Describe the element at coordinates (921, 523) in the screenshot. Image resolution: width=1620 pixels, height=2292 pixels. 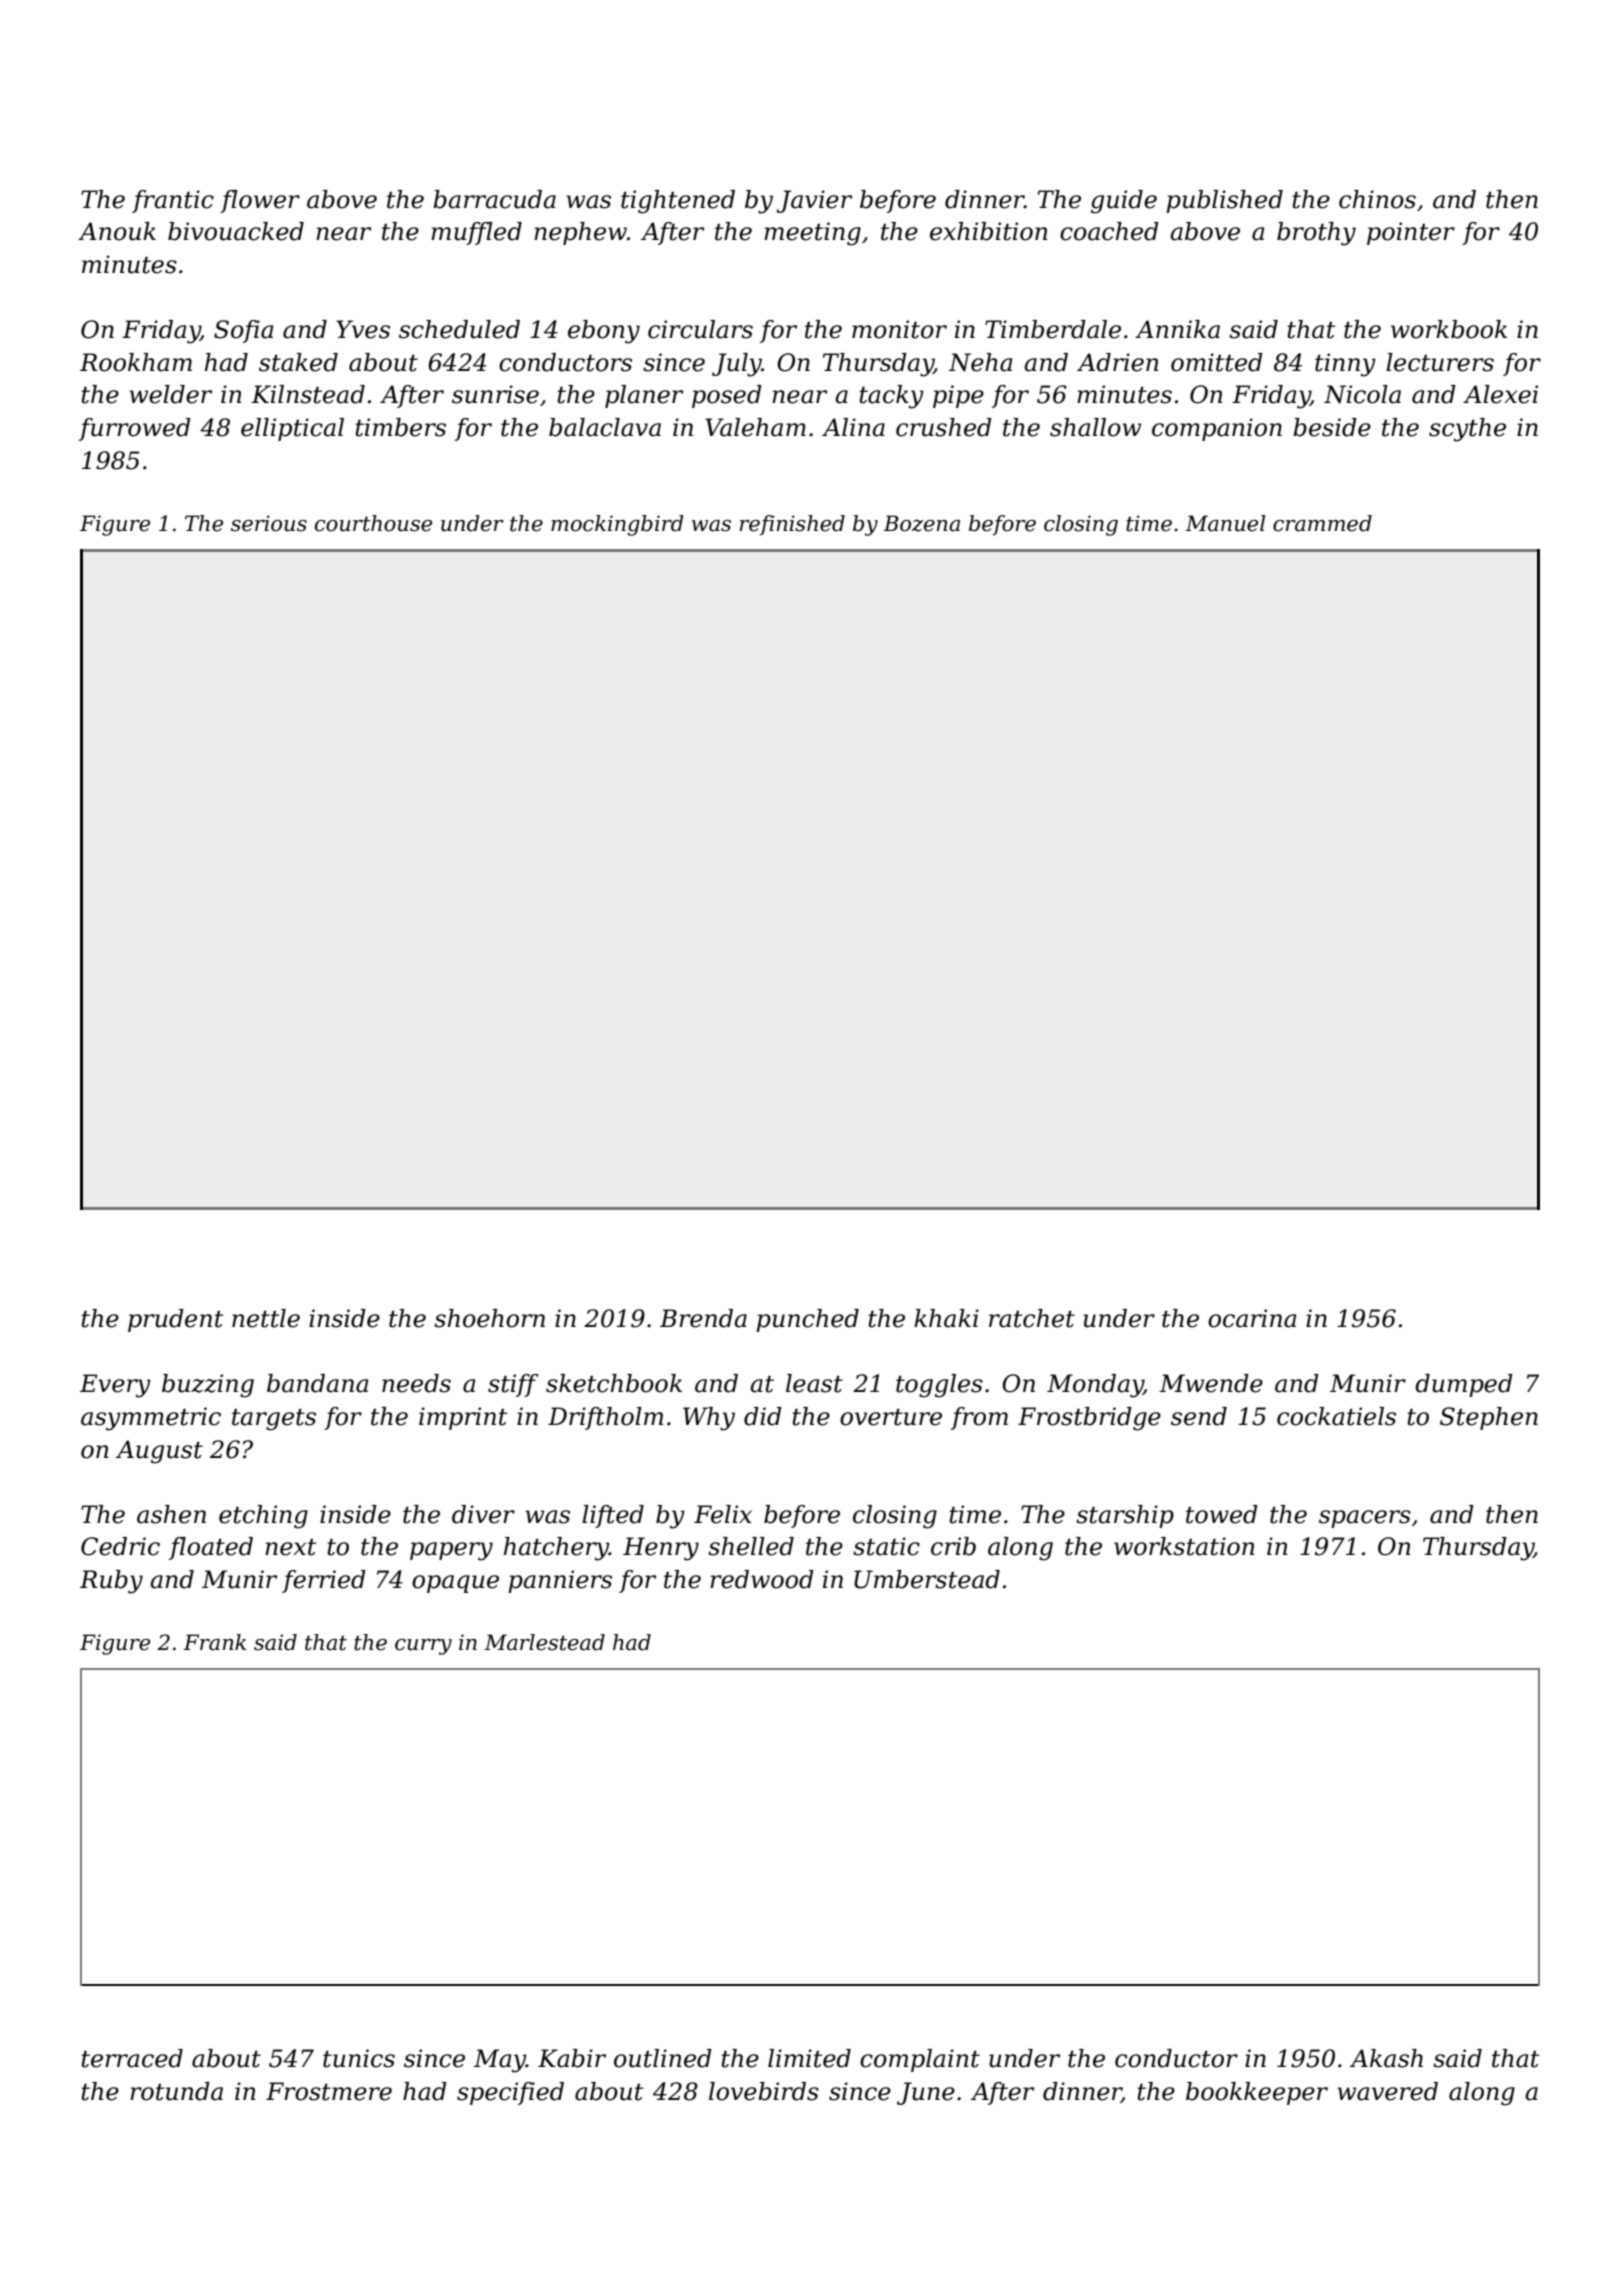
I see `Bozena` at that location.
